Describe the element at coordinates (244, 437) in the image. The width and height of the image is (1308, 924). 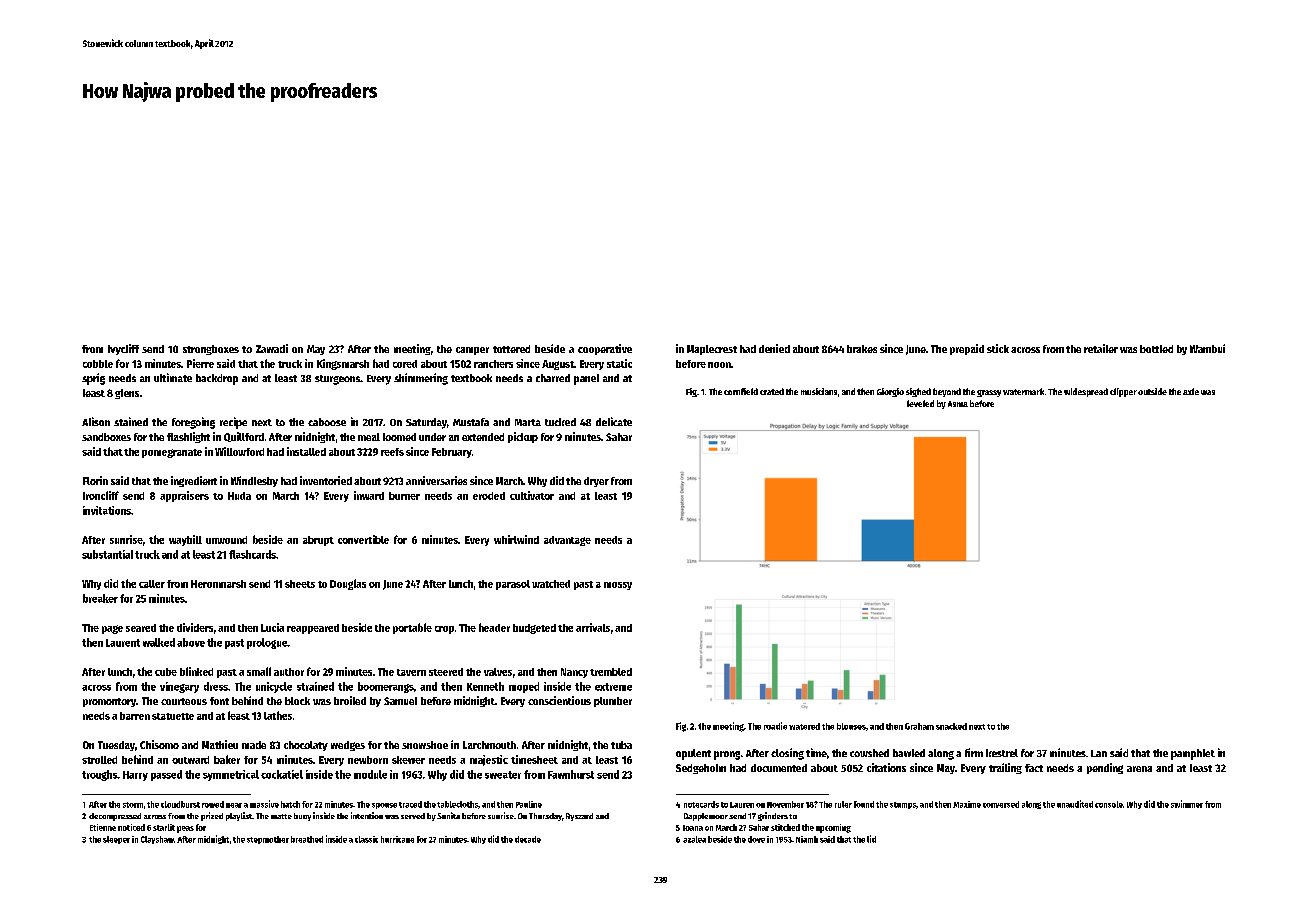
I see `Quillford` at that location.
